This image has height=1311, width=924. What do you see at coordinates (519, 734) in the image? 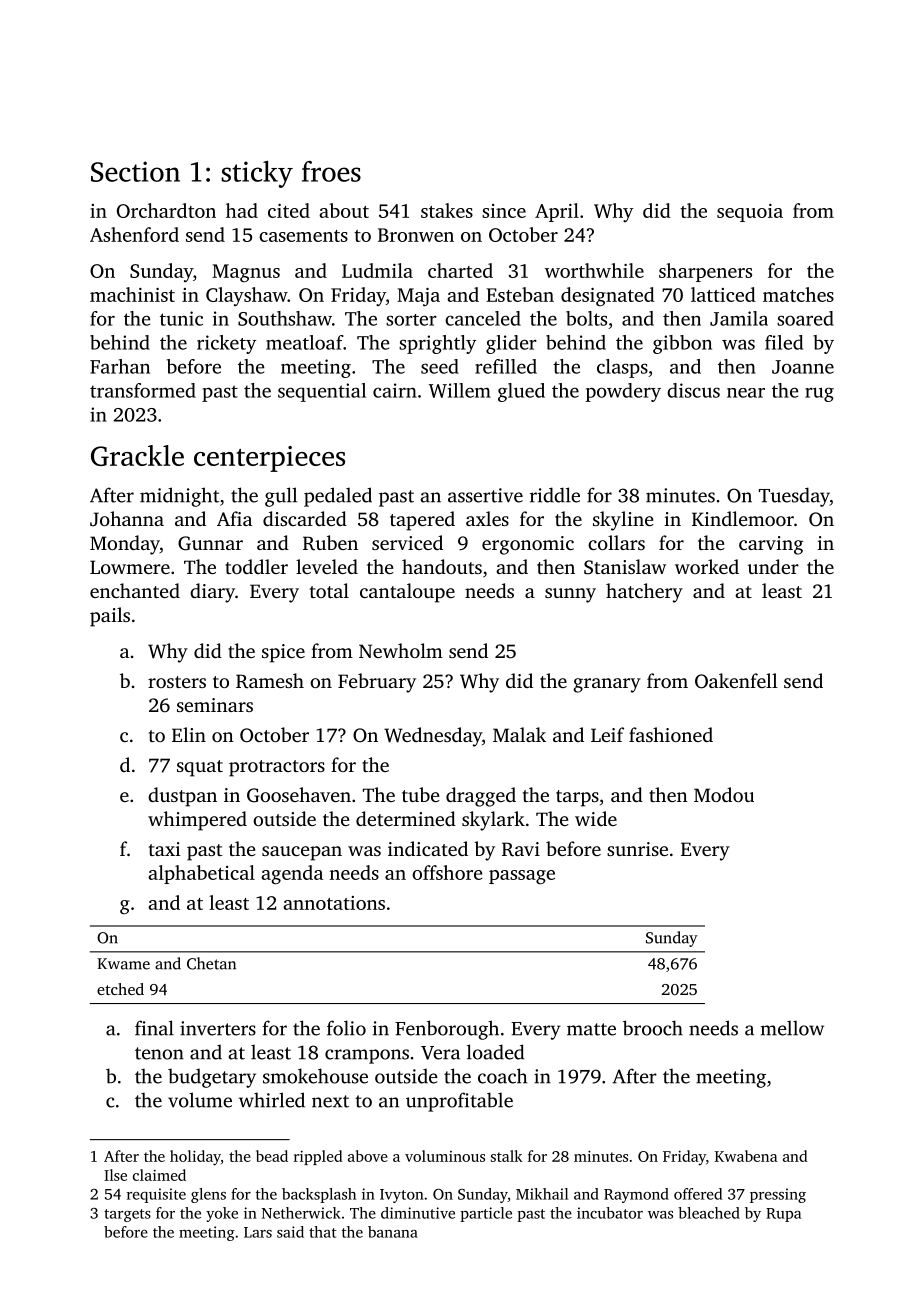
I see `Malak` at bounding box center [519, 734].
